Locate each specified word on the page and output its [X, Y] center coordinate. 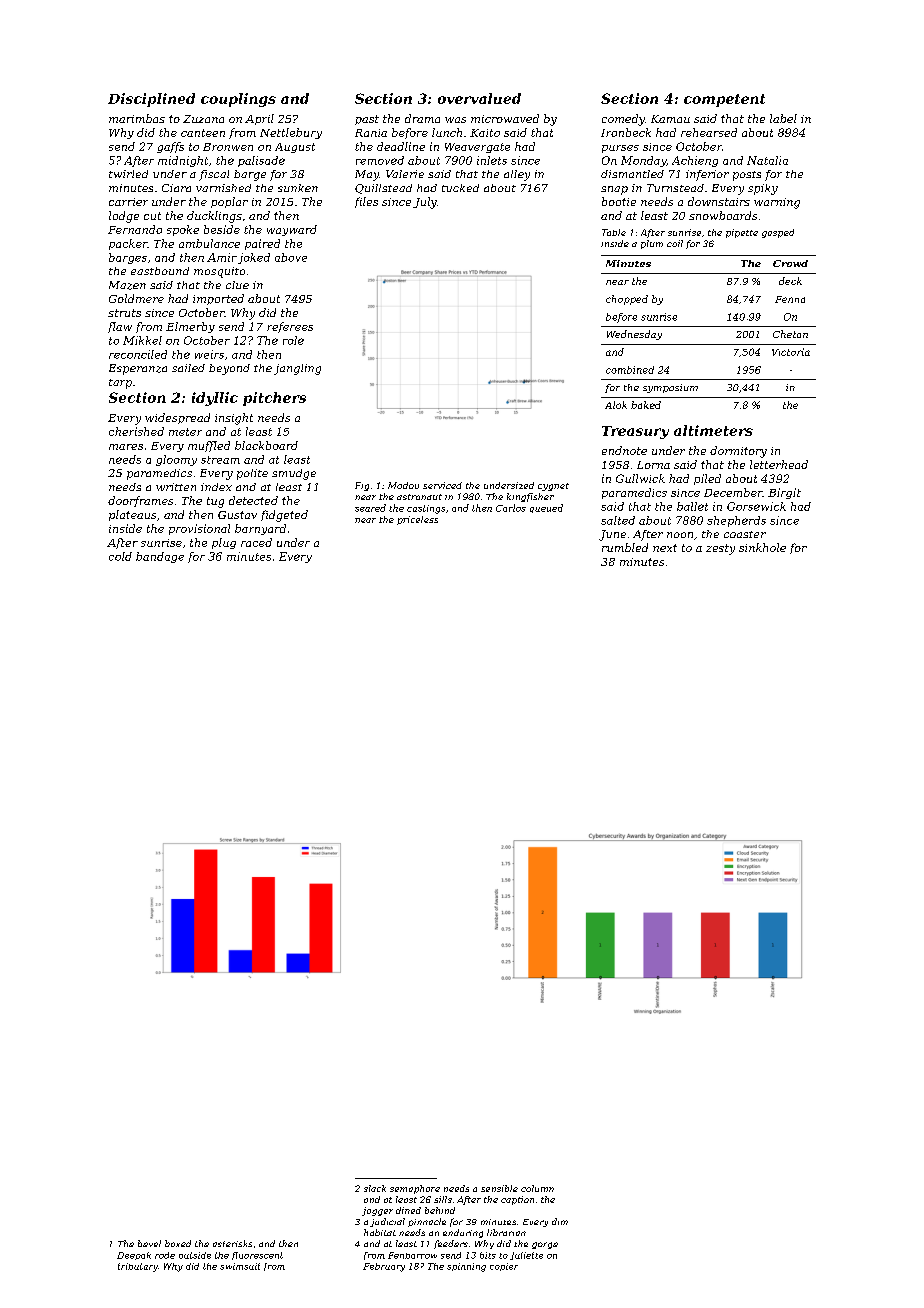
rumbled [625, 547]
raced [256, 542]
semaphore [415, 1189]
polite [252, 474]
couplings [238, 100]
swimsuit [240, 1266]
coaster [745, 534]
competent [724, 100]
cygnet [553, 487]
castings [426, 509]
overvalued [479, 98]
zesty [720, 549]
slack [375, 1188]
